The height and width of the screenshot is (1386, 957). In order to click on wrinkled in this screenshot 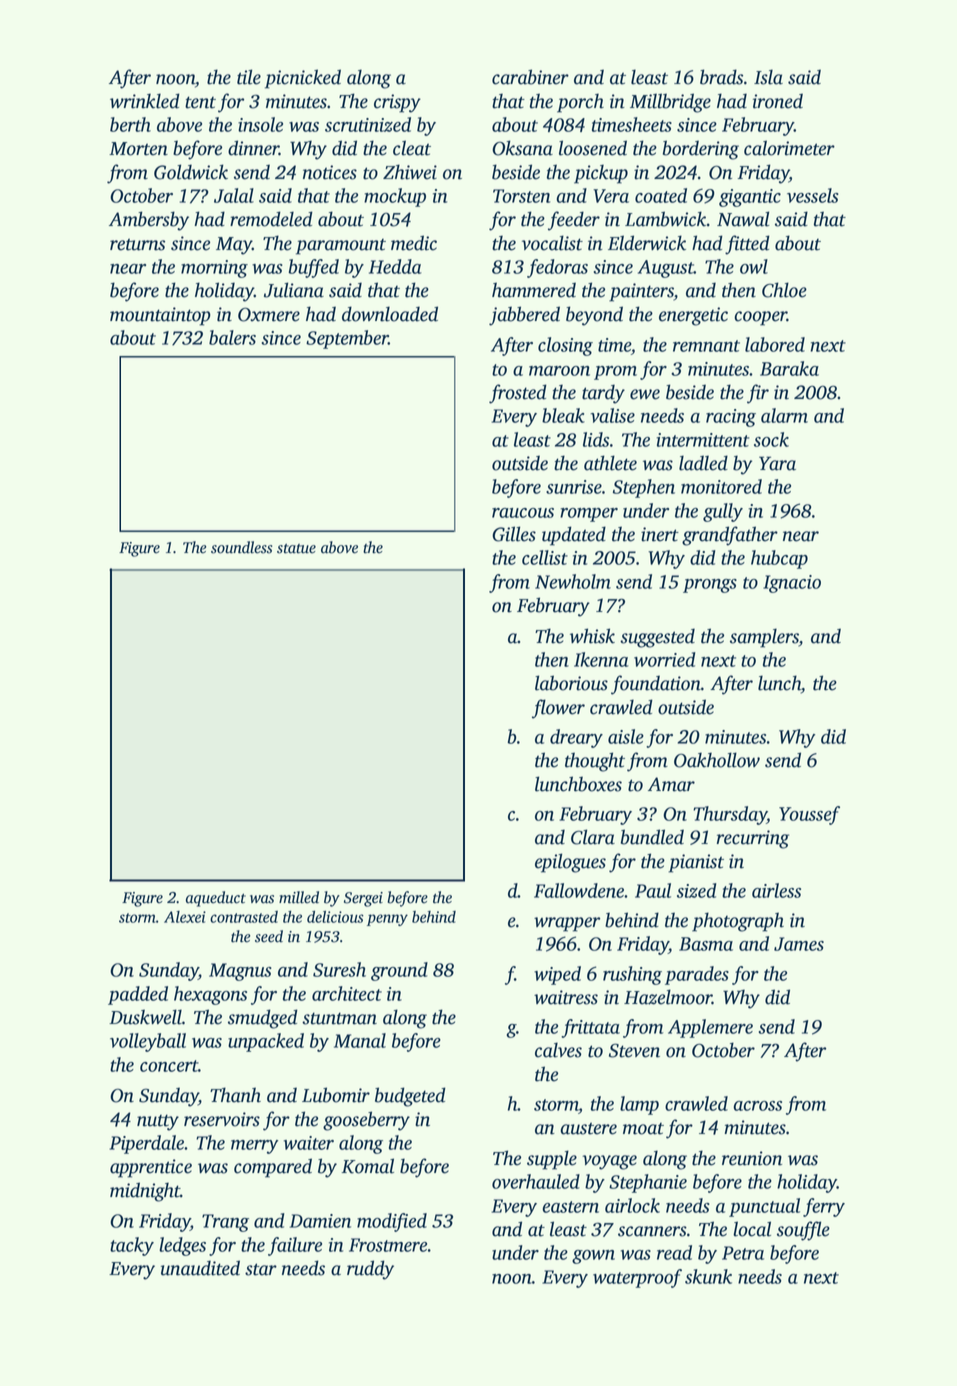, I will do `click(145, 101)`.
